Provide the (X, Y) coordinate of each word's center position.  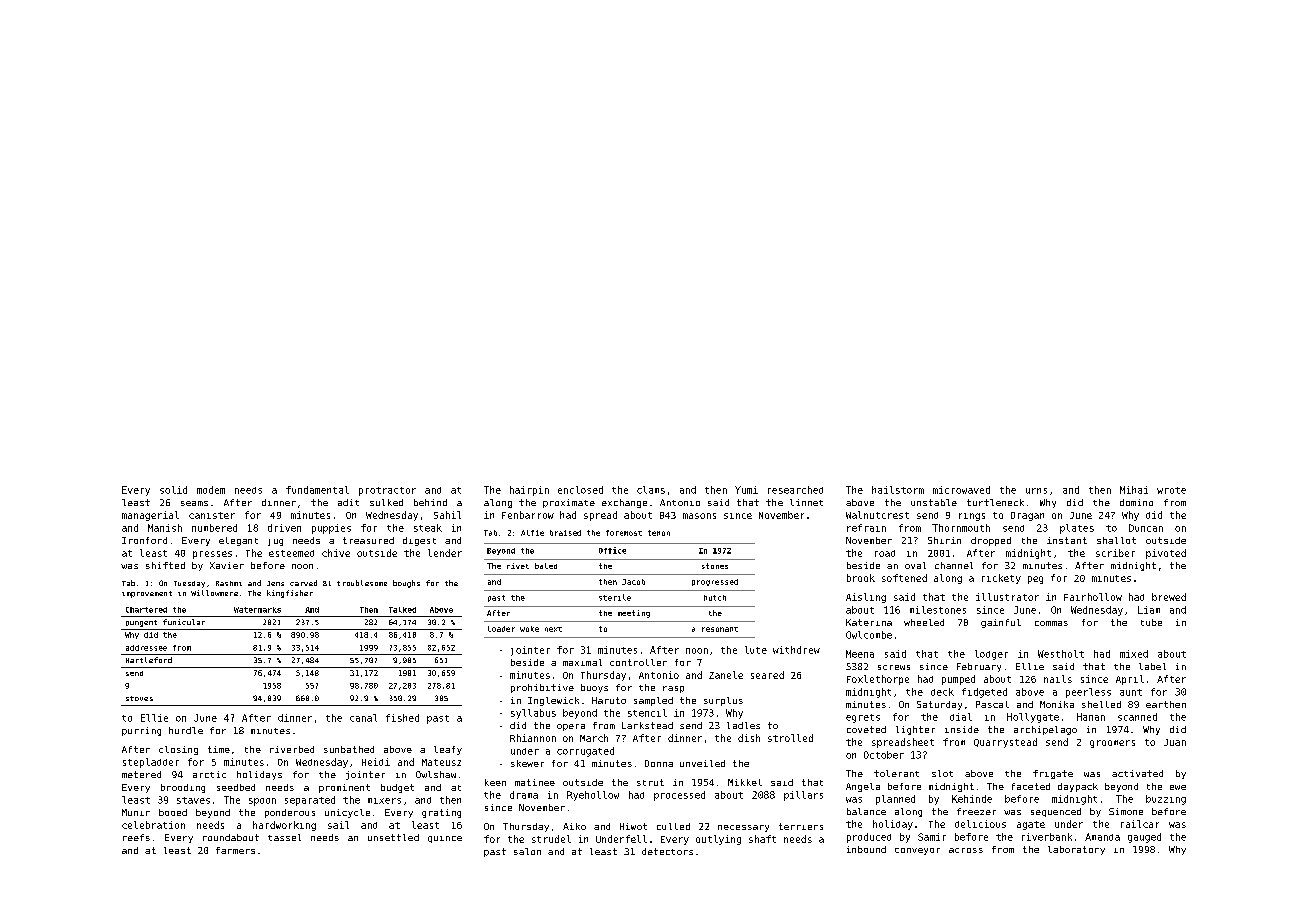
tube (1151, 622)
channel (954, 565)
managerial (150, 516)
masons (699, 516)
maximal (582, 662)
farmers (235, 850)
